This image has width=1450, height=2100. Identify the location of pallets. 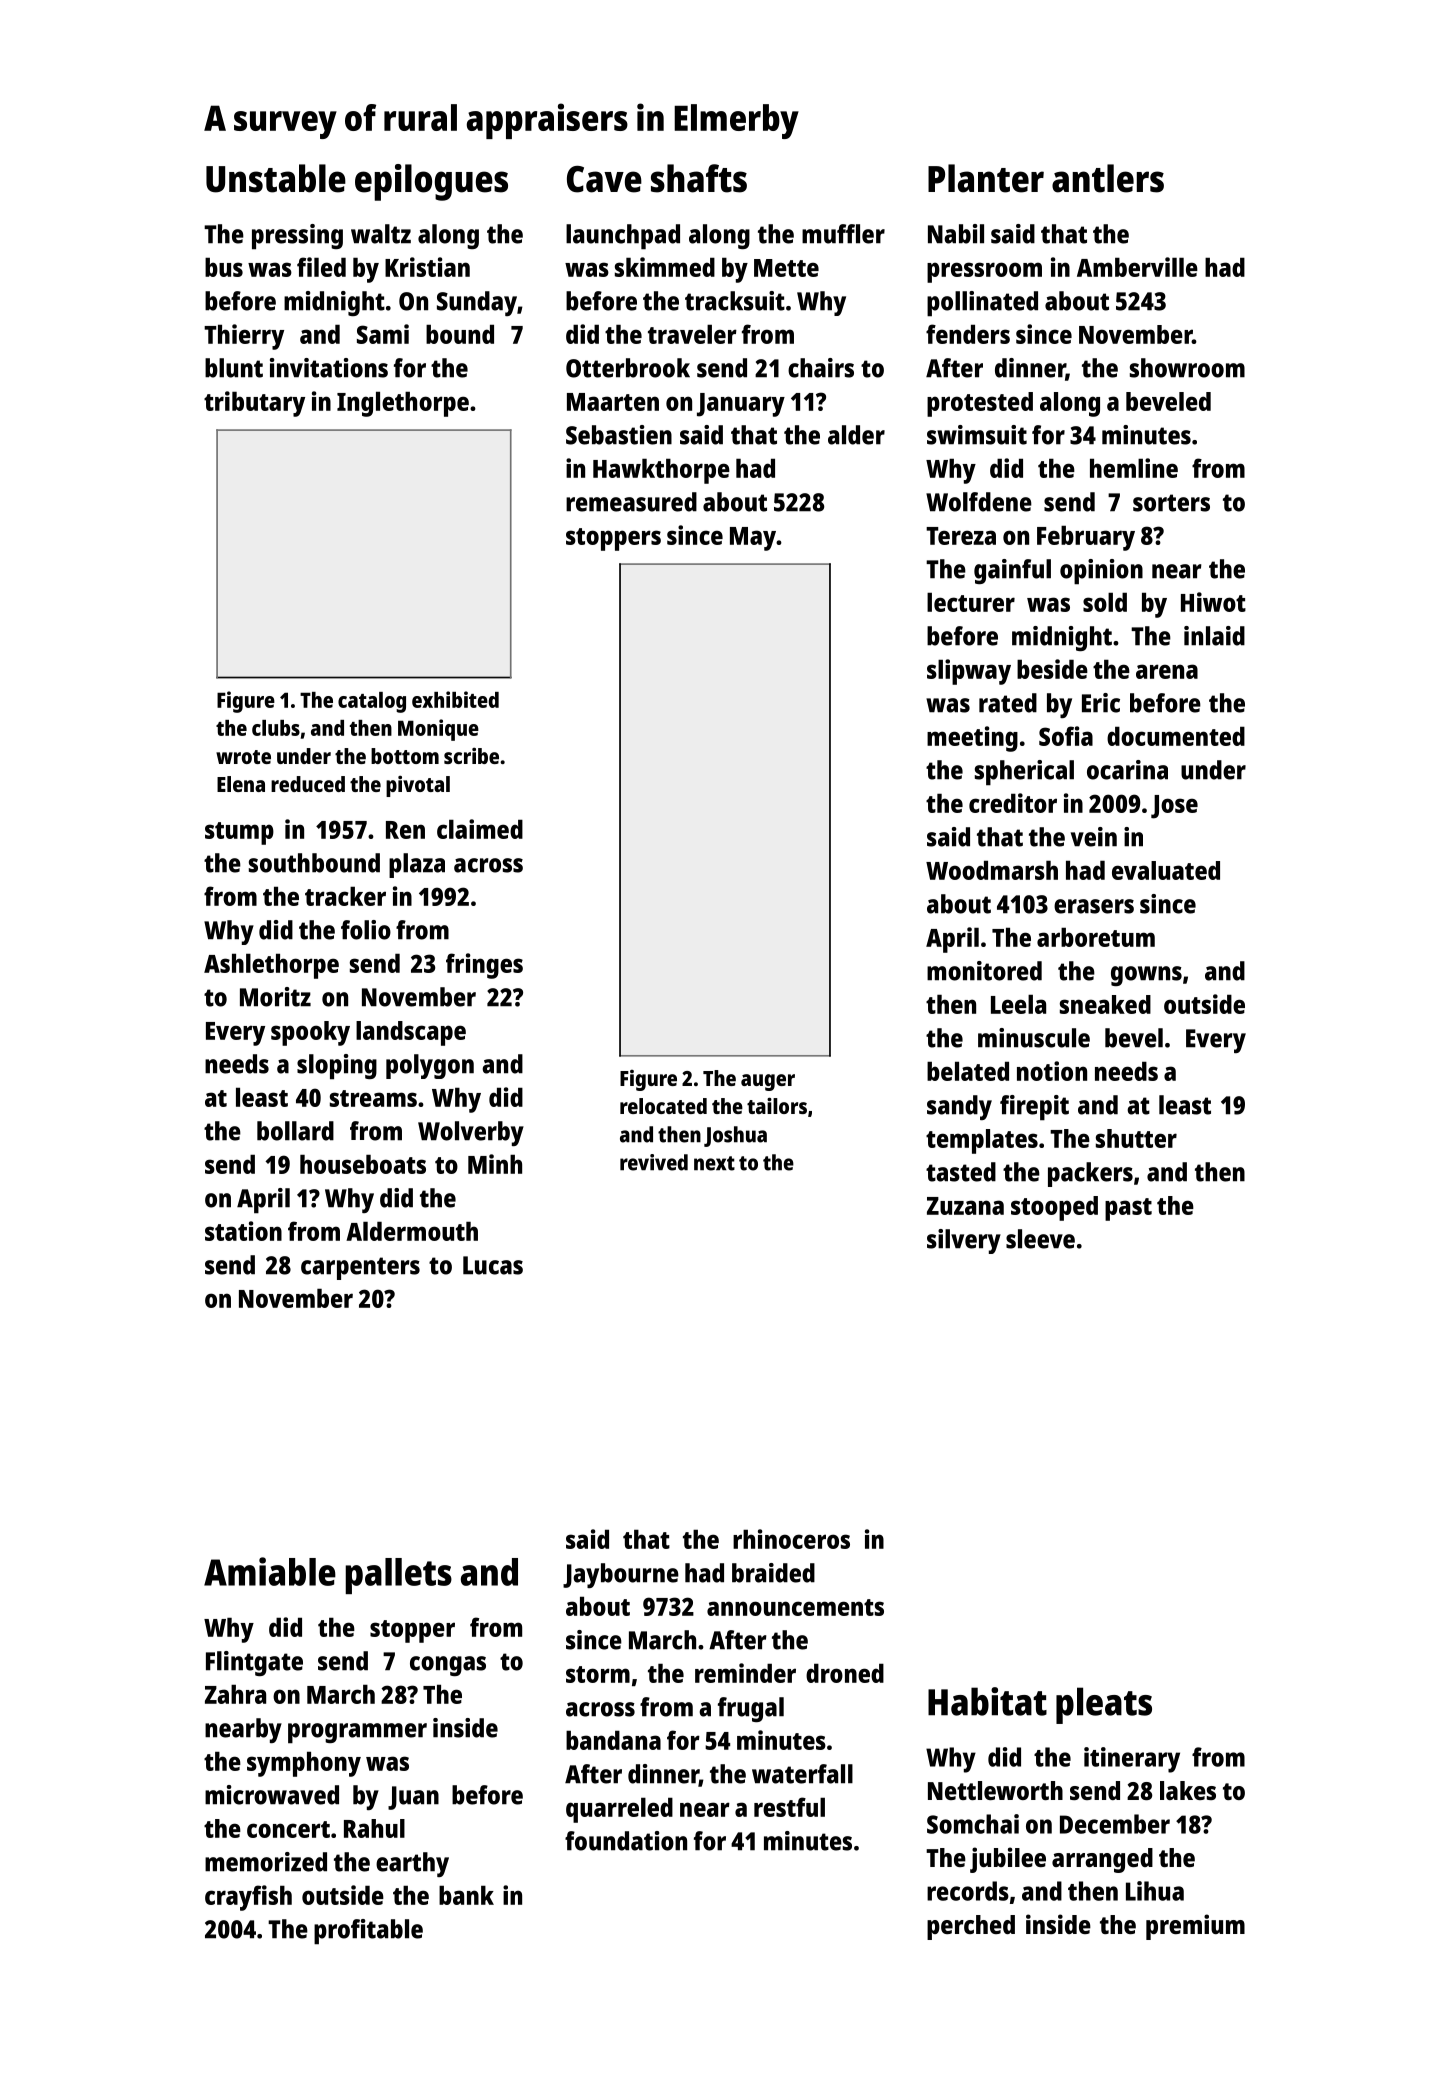
(398, 1576).
